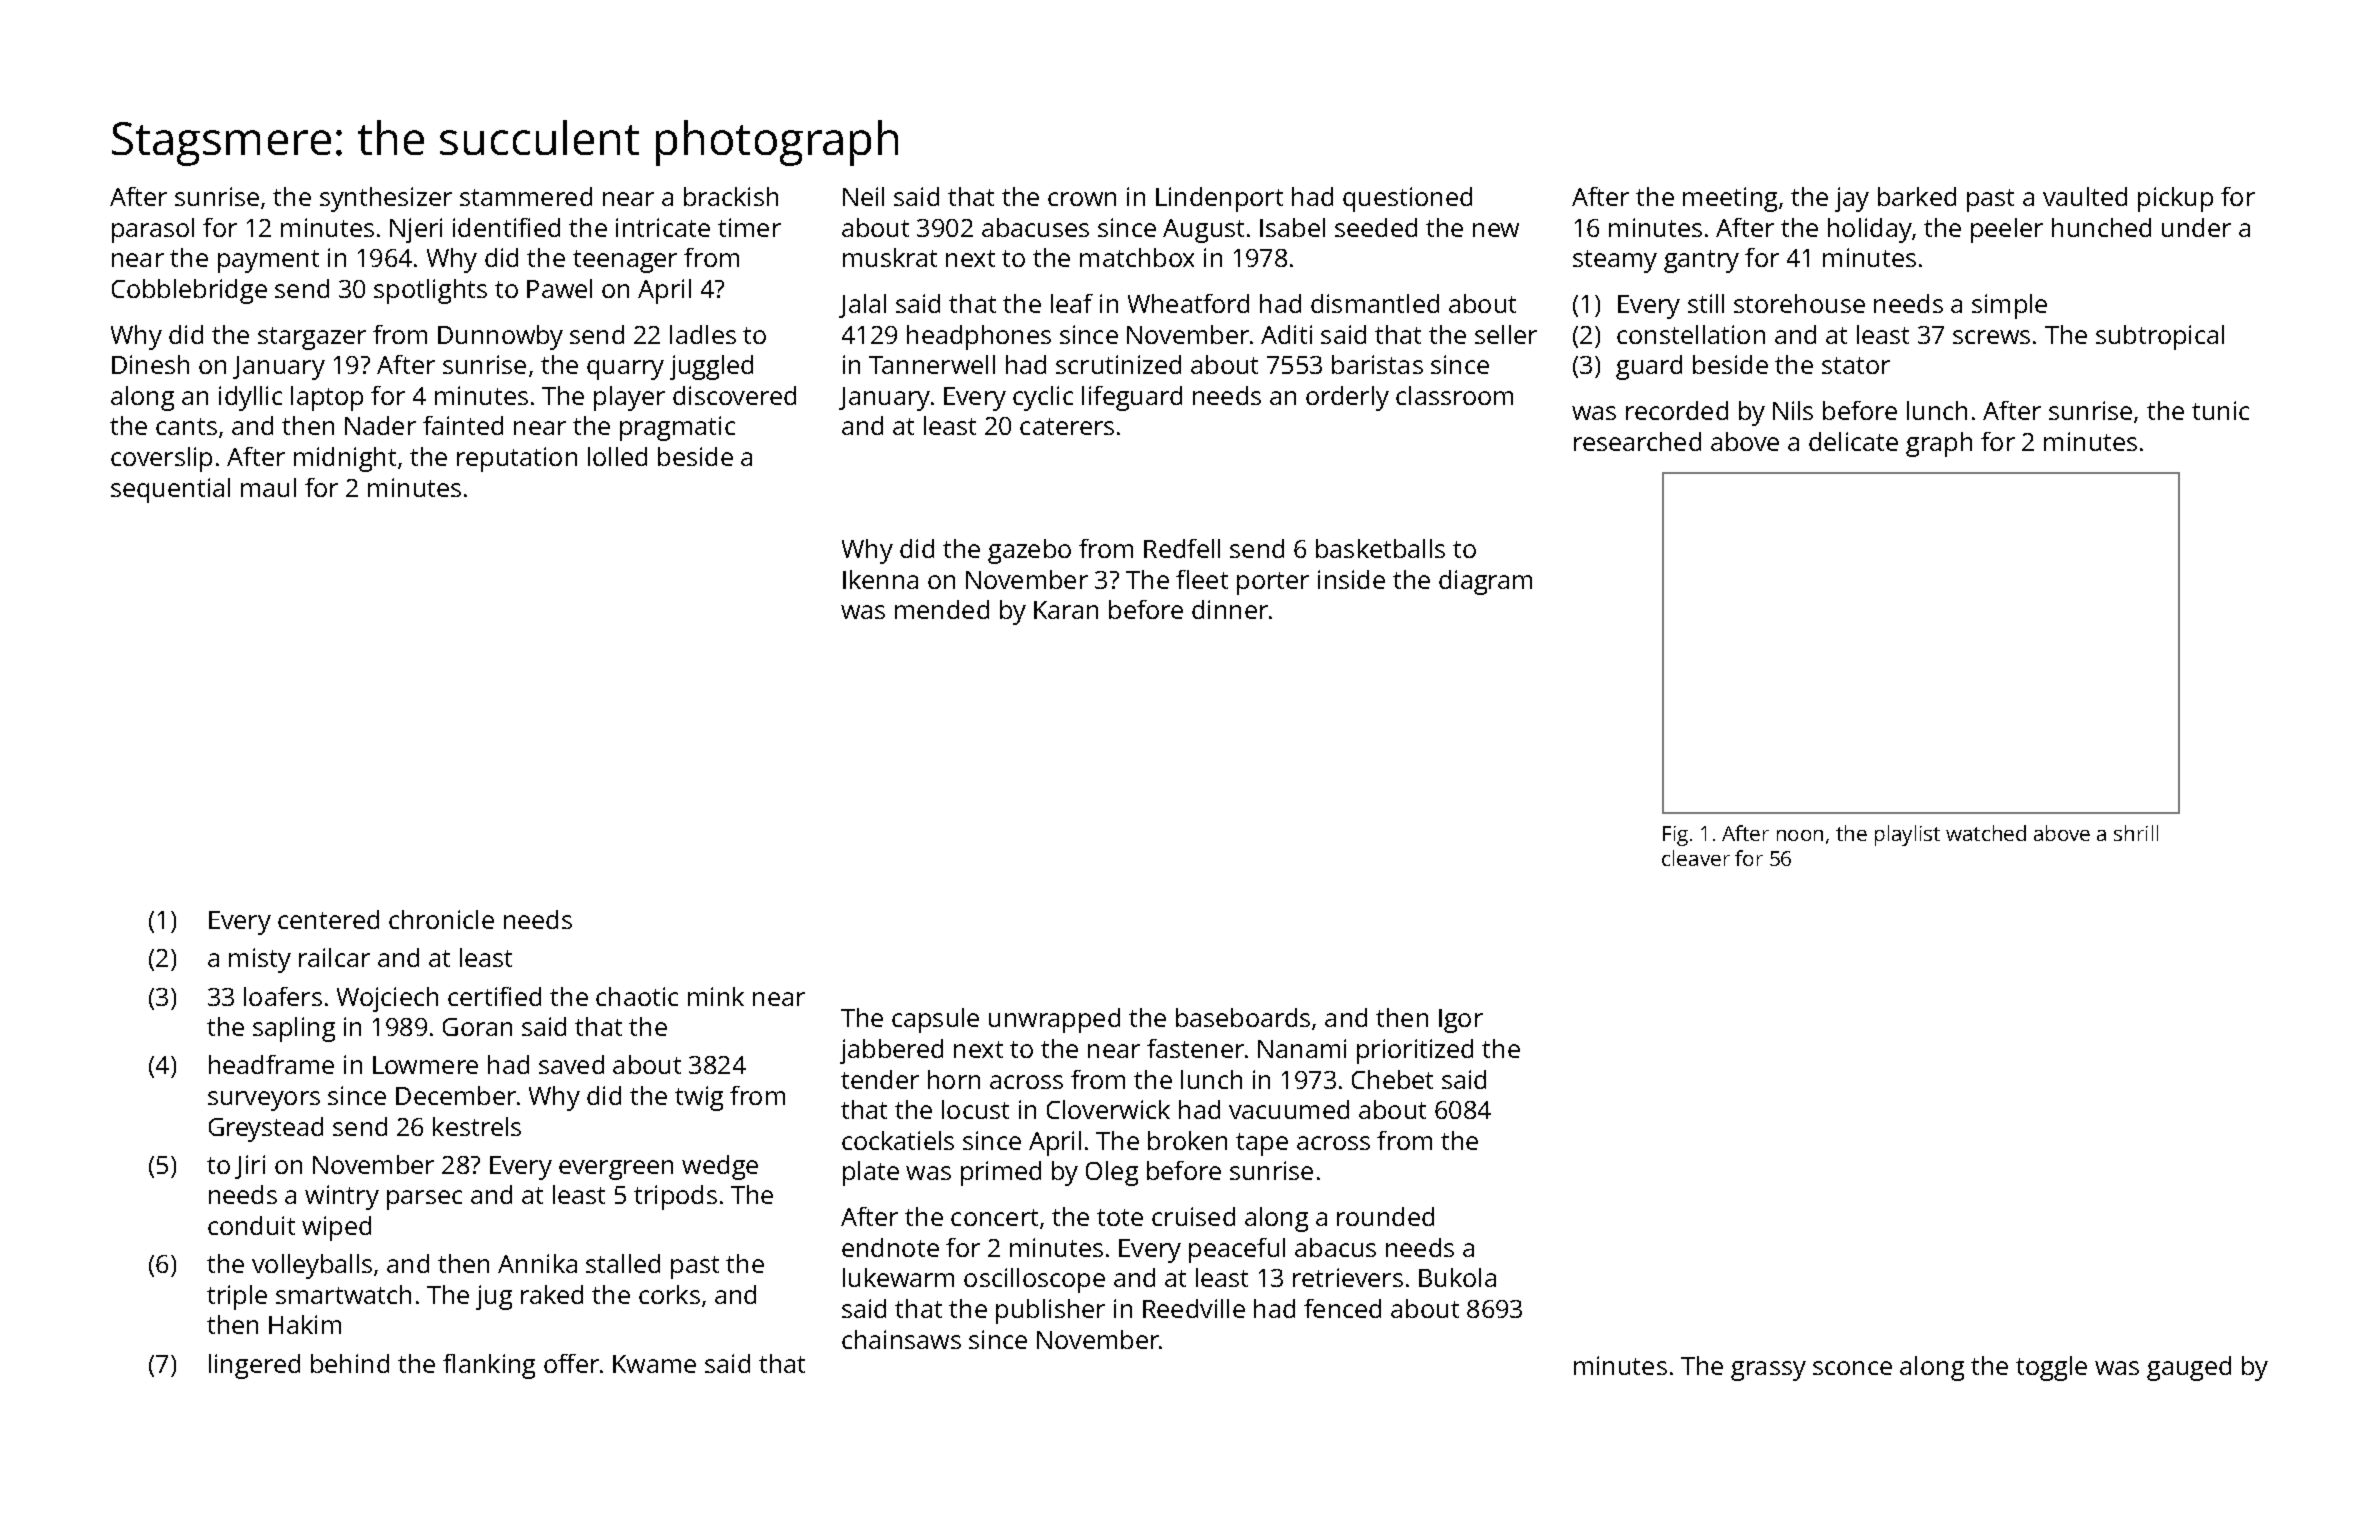  Describe the element at coordinates (1853, 441) in the screenshot. I see `delicate` at that location.
